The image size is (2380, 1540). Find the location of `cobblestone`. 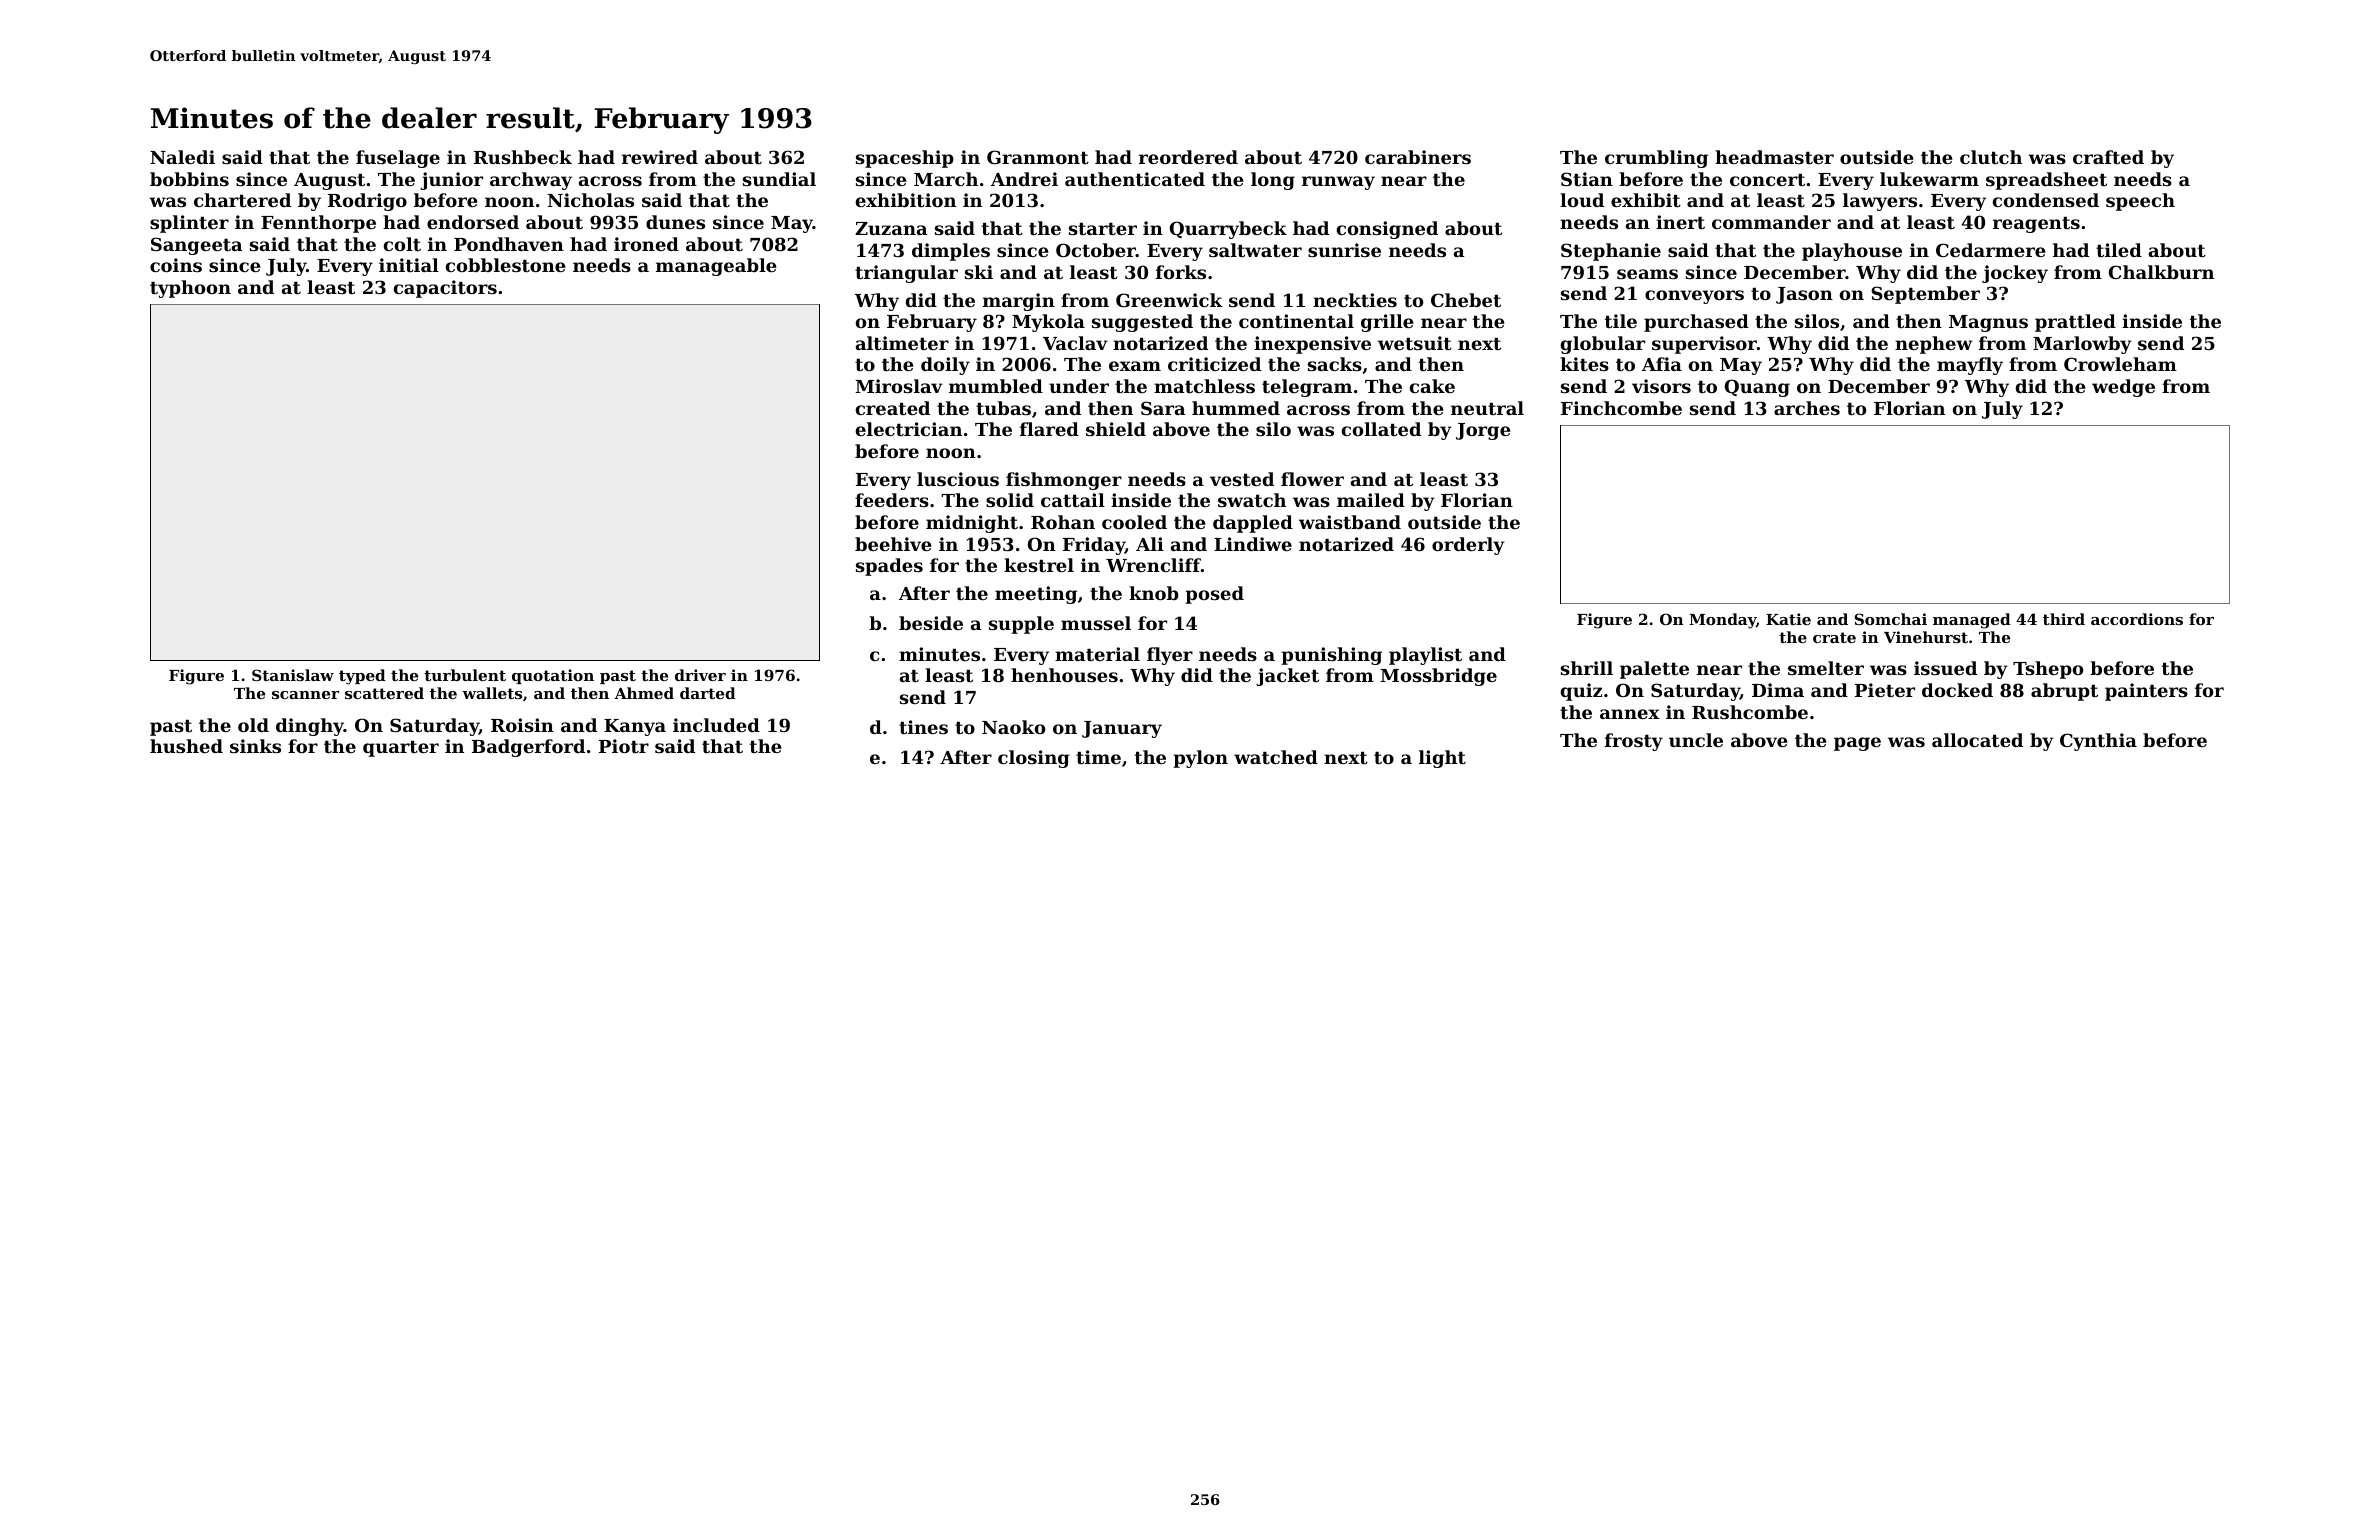

cobblestone is located at coordinates (506, 265).
